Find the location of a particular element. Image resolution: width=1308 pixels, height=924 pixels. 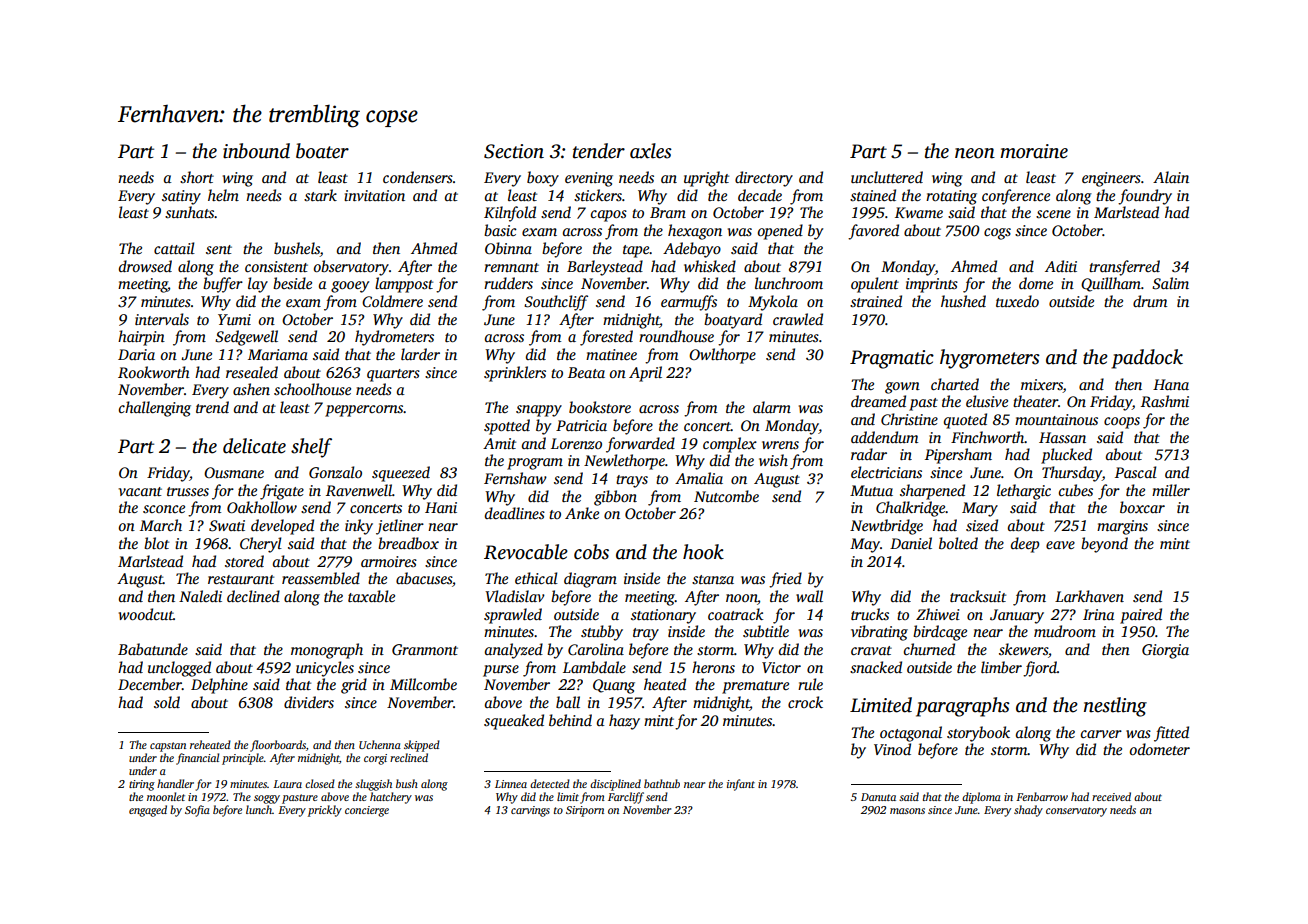

consistent is located at coordinates (276, 266).
